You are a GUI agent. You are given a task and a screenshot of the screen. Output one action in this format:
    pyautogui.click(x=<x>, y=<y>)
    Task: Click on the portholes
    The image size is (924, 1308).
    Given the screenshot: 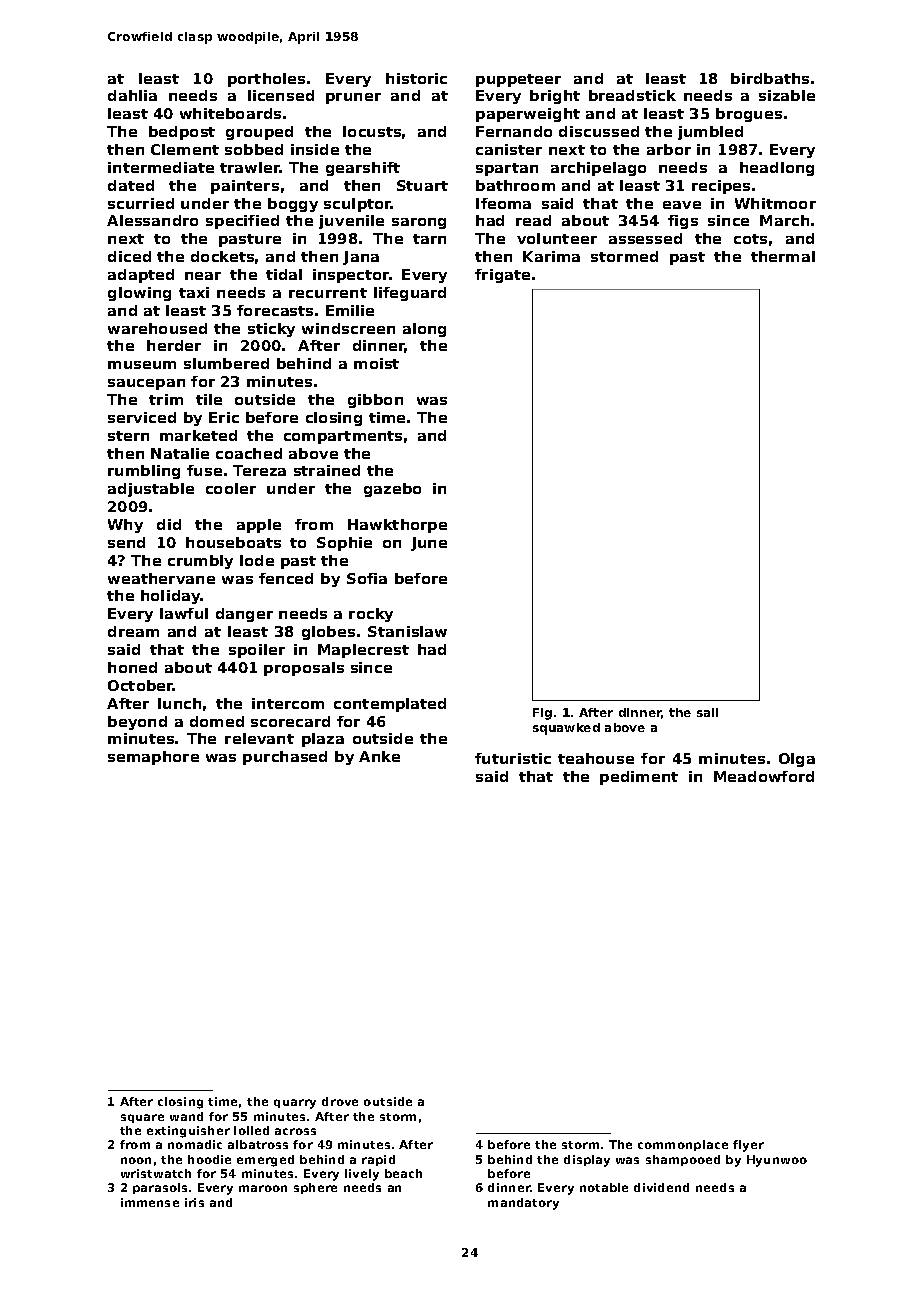 What is the action you would take?
    pyautogui.click(x=266, y=80)
